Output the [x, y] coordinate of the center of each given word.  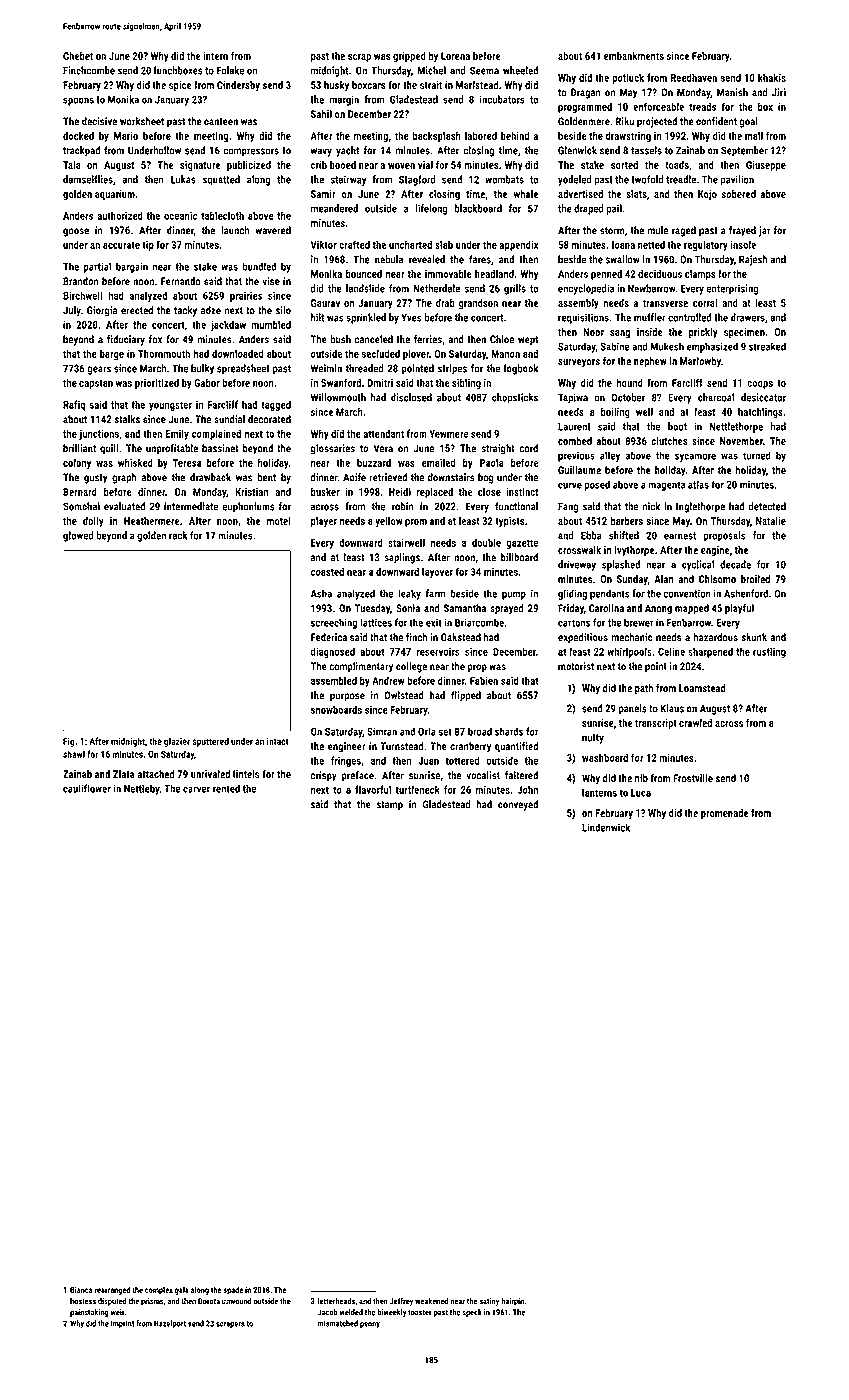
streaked [767, 346]
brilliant [79, 448]
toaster [420, 1312]
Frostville [693, 778]
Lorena [455, 56]
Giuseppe [766, 166]
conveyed [518, 805]
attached [156, 774]
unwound [237, 1301]
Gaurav [325, 303]
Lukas [183, 179]
